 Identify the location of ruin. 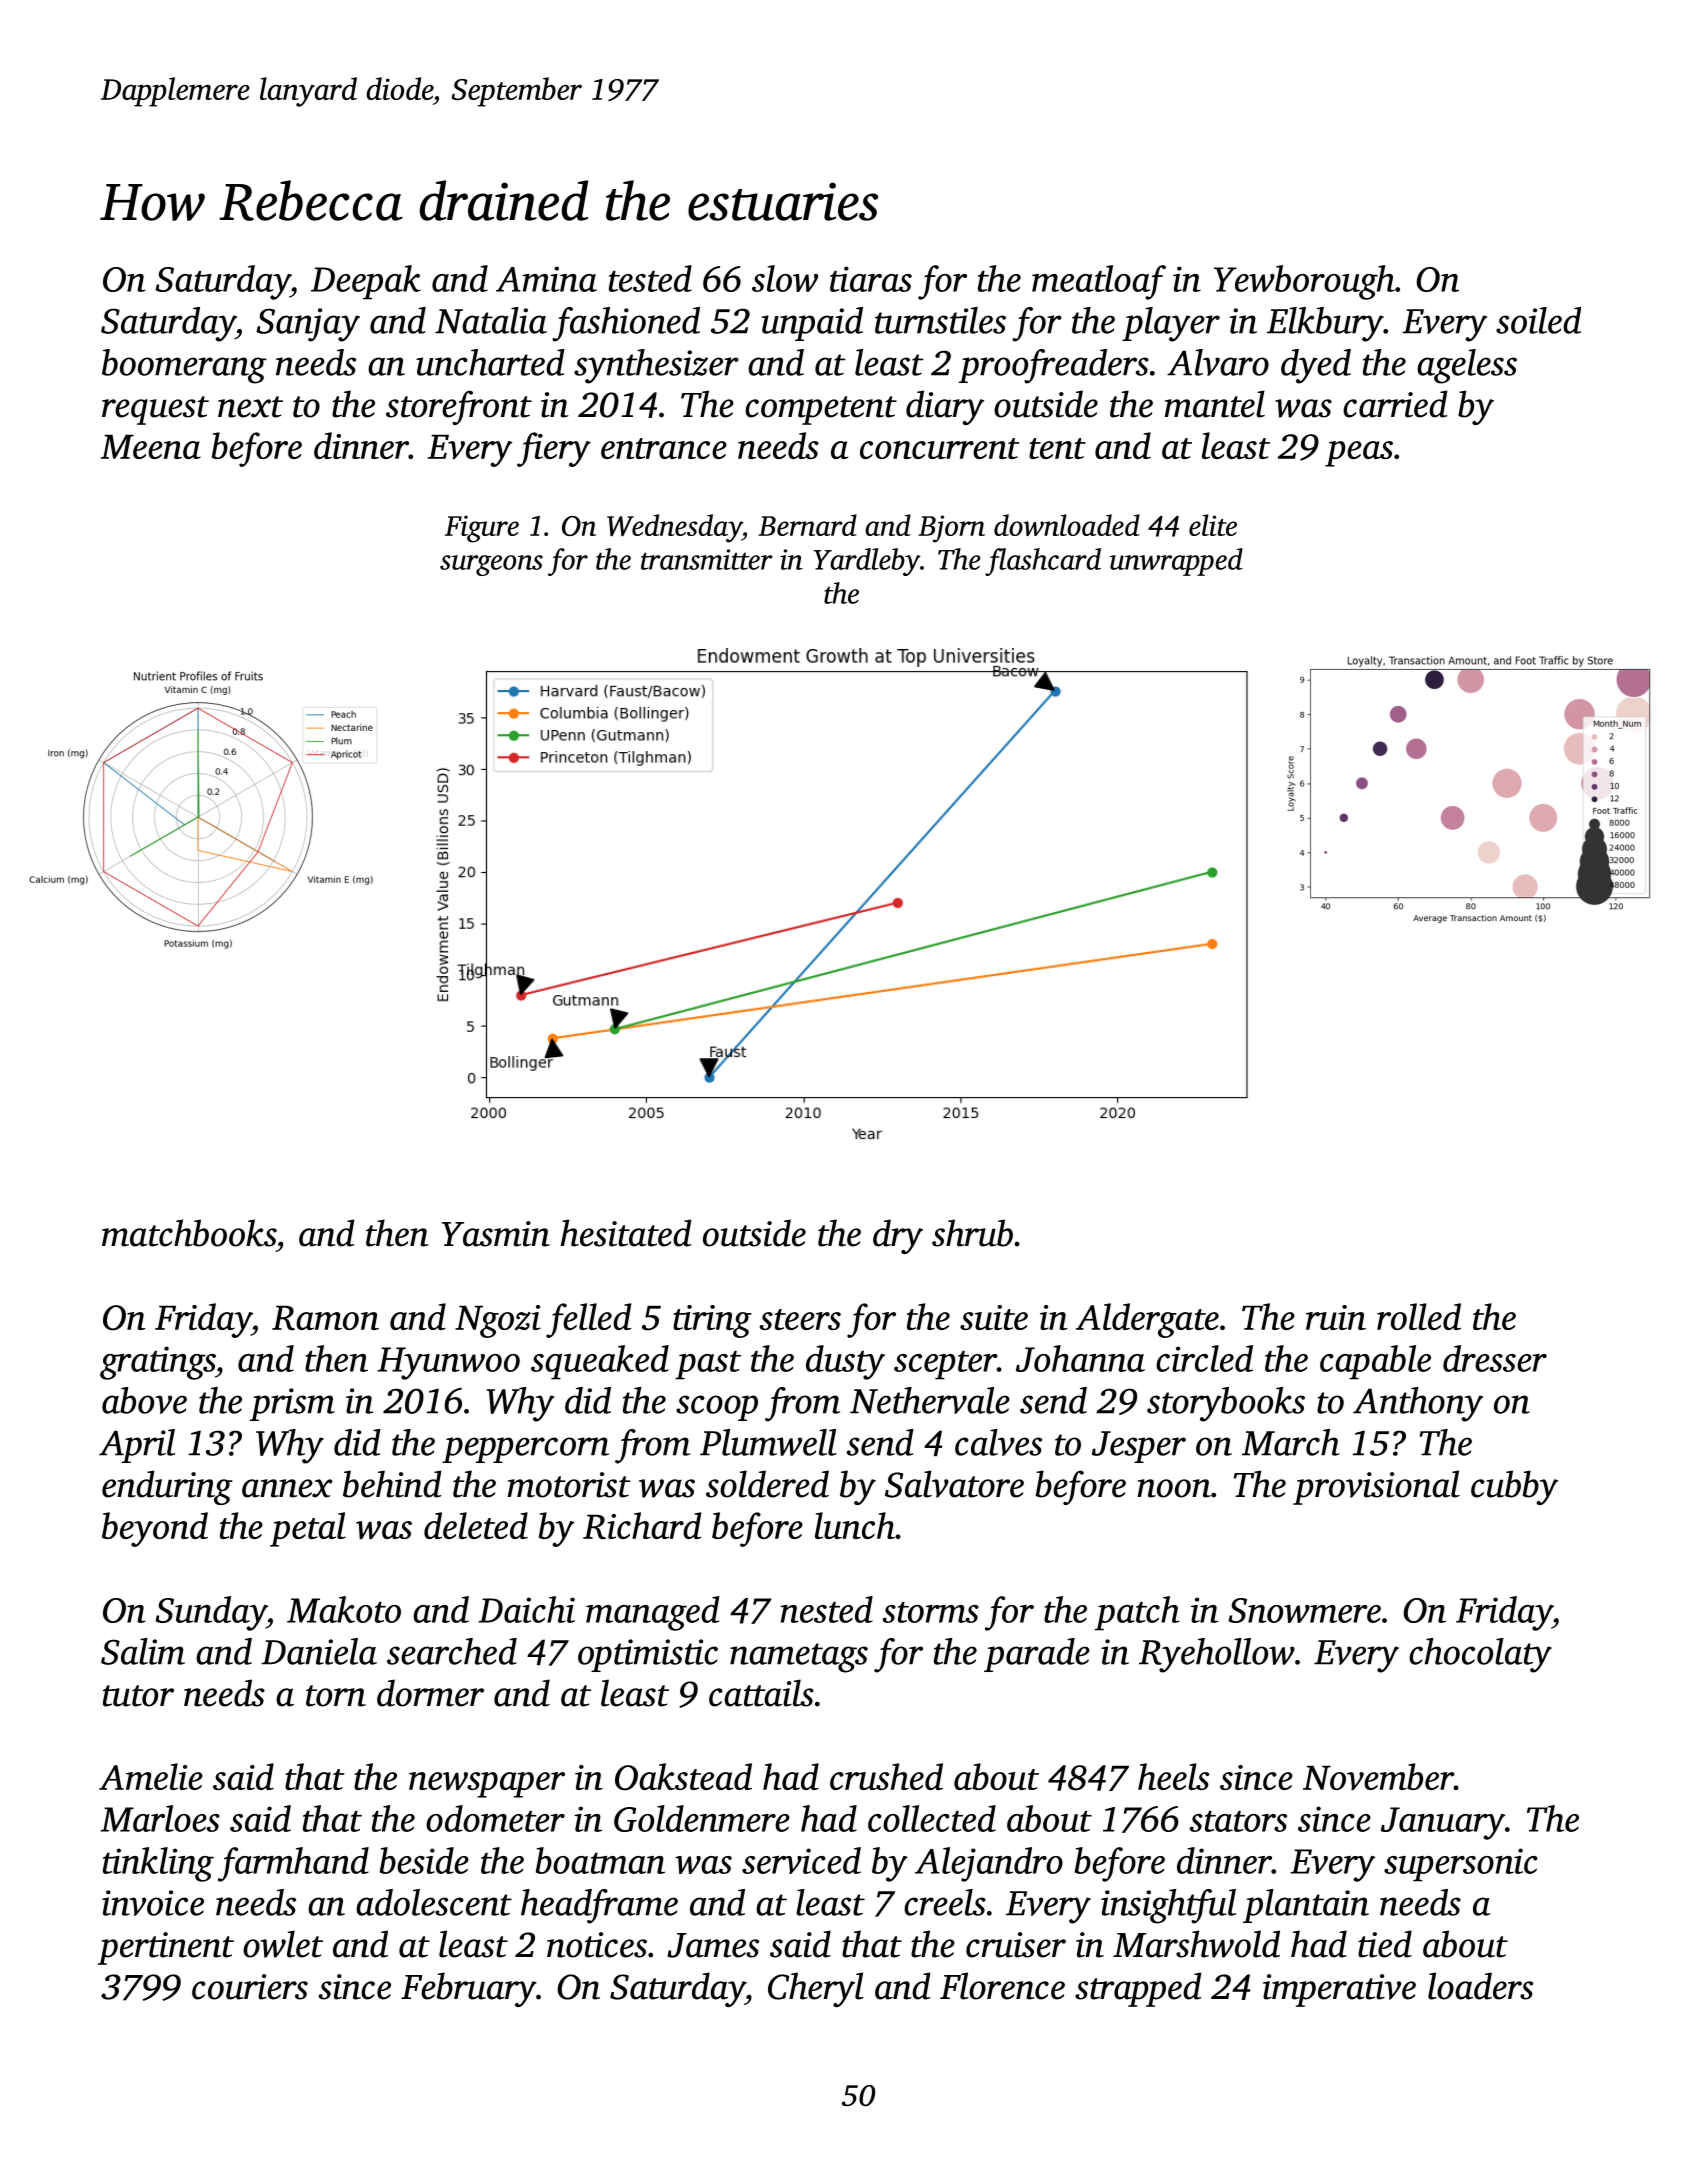
(1336, 1317).
